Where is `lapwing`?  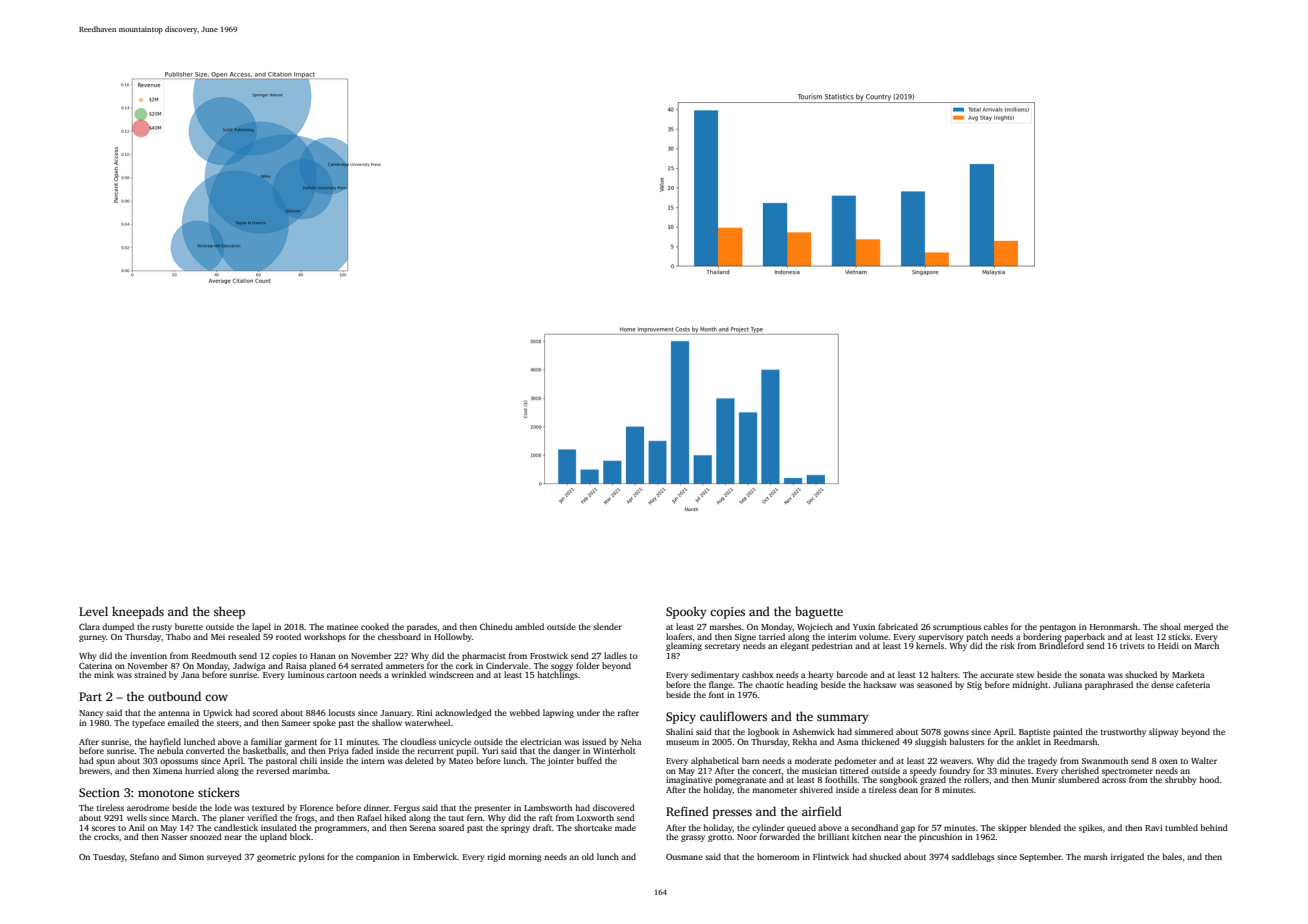
lapwing is located at coordinates (558, 713).
